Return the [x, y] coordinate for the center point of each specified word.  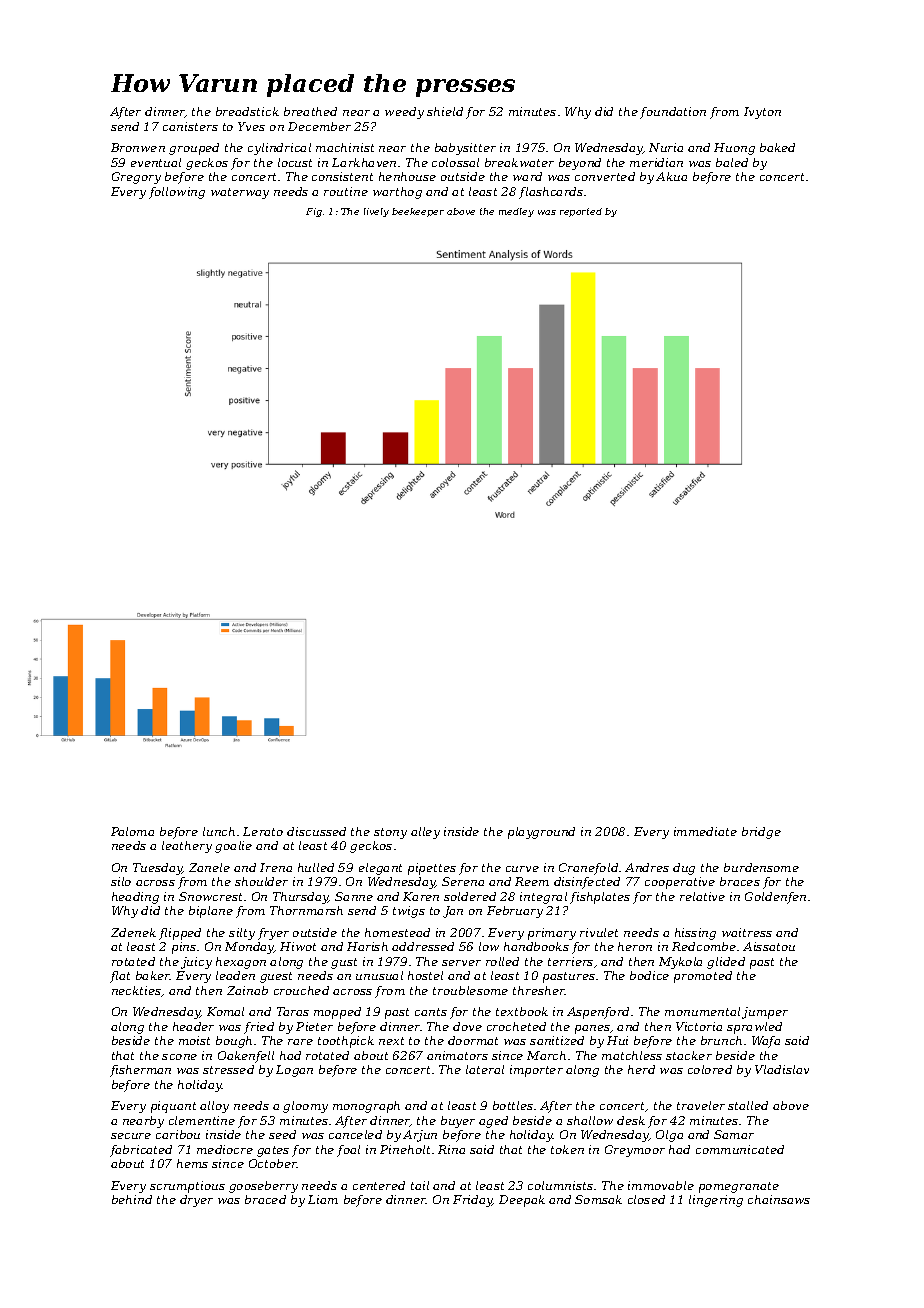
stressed [228, 1069]
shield [445, 111]
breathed [310, 111]
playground [541, 833]
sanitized [557, 1040]
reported [581, 212]
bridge [761, 833]
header [193, 1026]
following [177, 193]
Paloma [132, 831]
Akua [671, 176]
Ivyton [762, 113]
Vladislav [782, 1069]
